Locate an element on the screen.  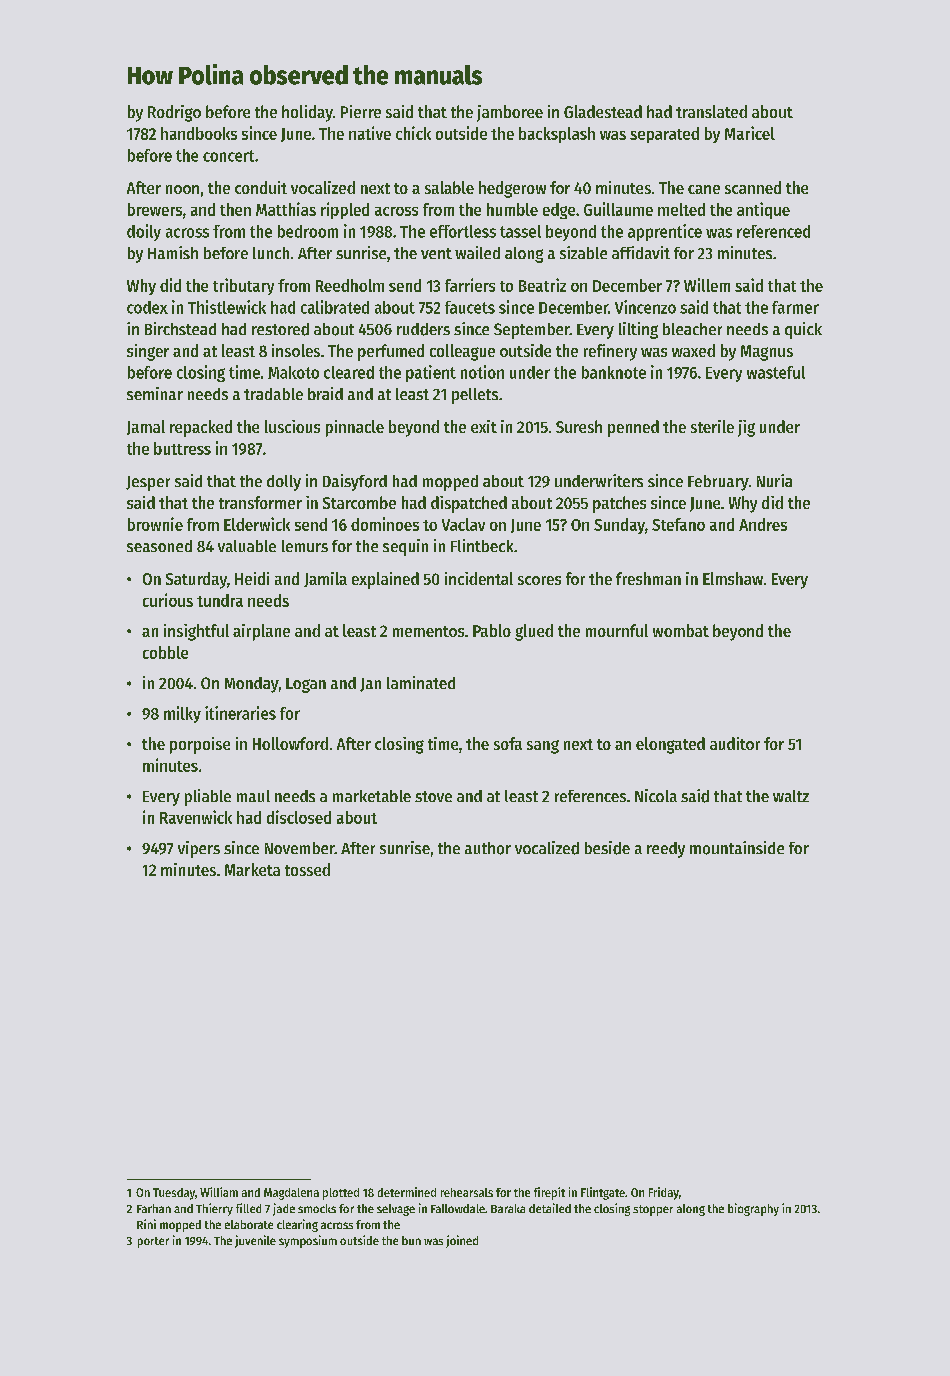
vipers is located at coordinates (199, 849).
